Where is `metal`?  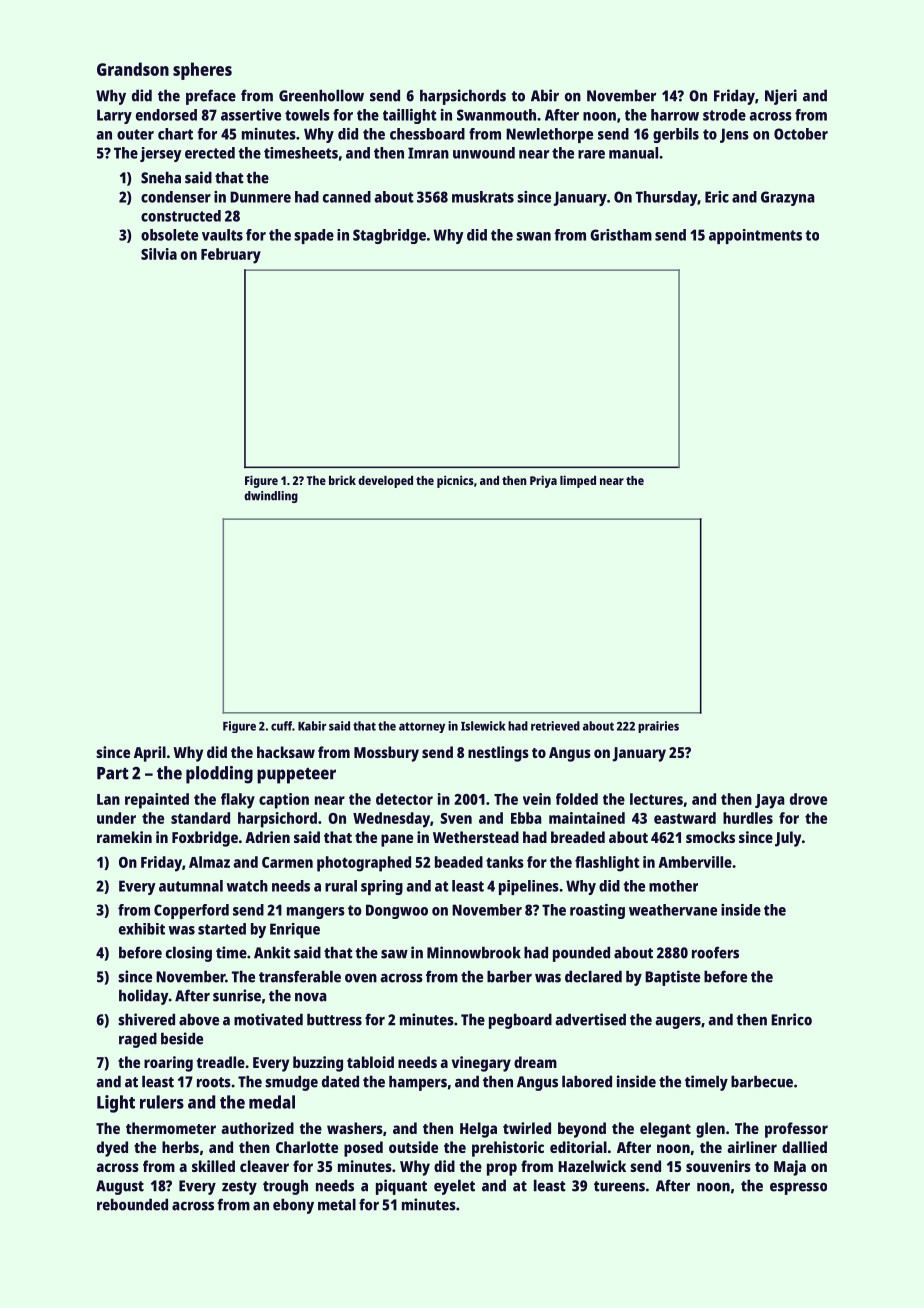 metal is located at coordinates (337, 1204).
